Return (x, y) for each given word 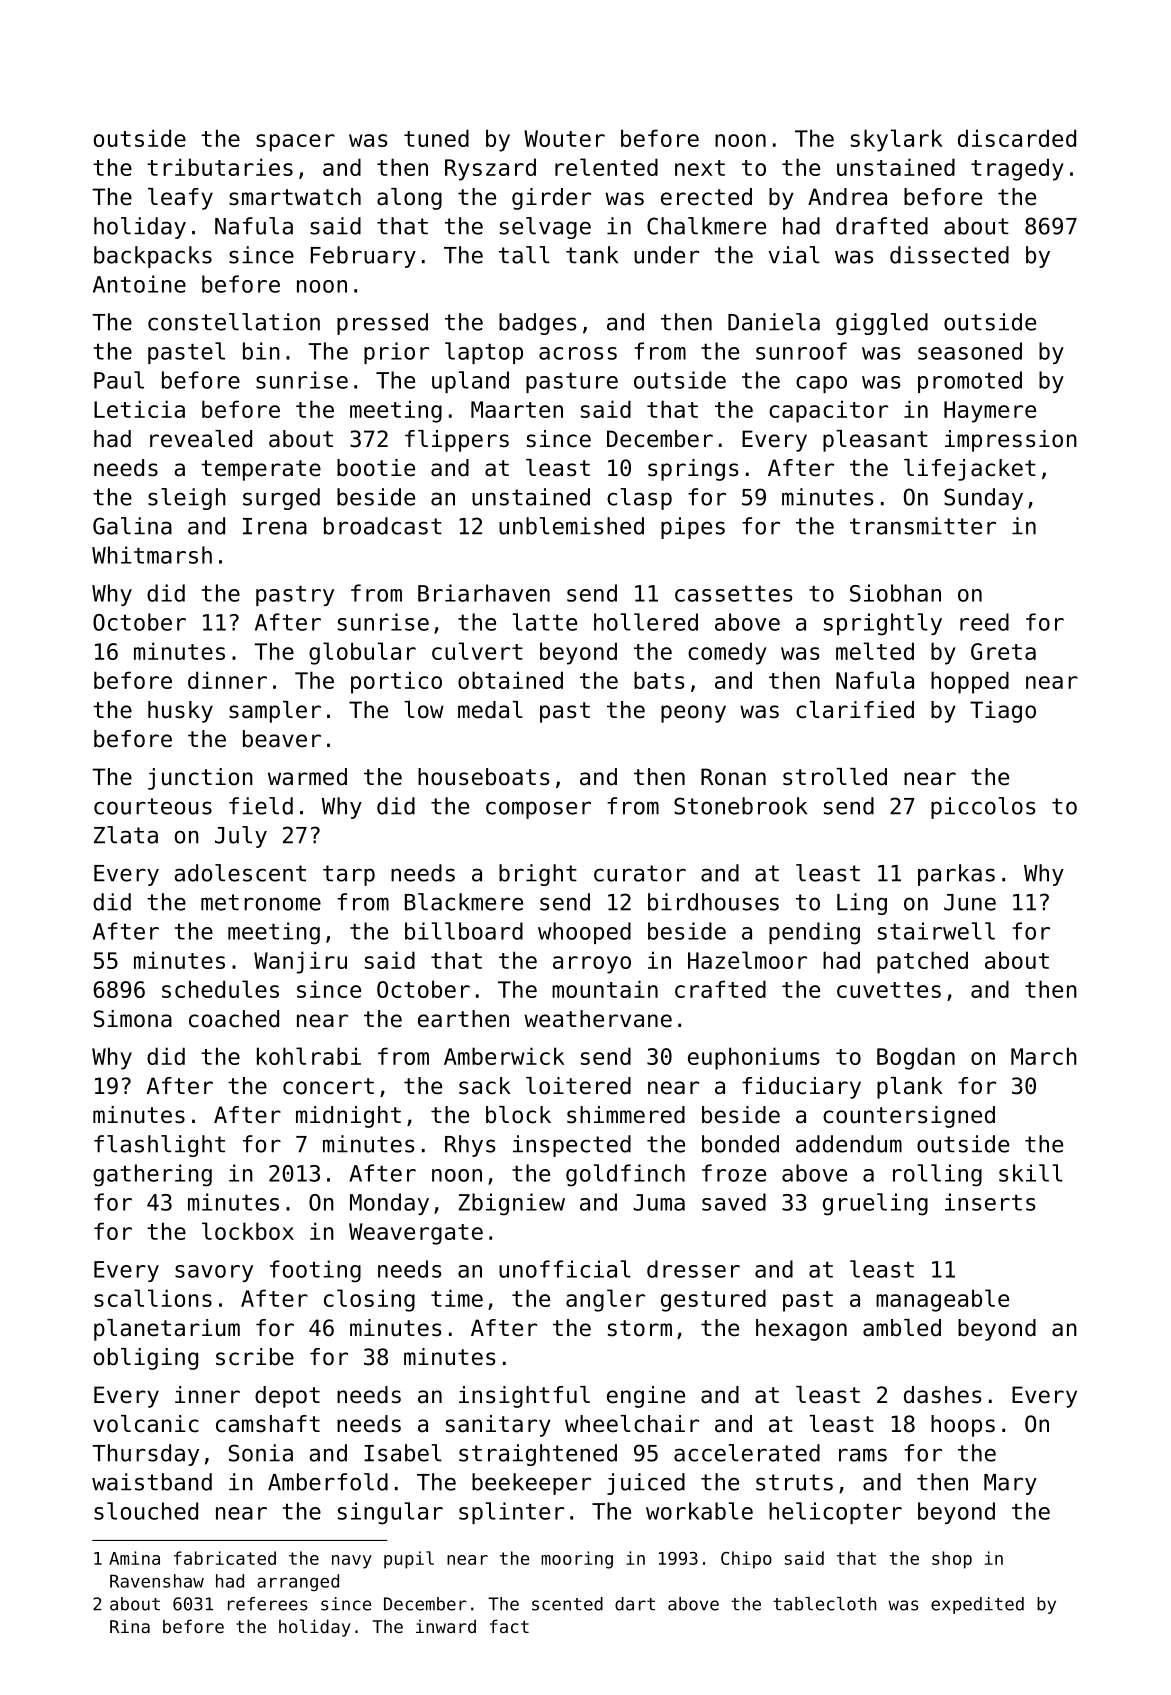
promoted (970, 382)
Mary (1010, 1484)
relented (606, 167)
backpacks (153, 257)
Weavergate (416, 1234)
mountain (605, 989)
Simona (133, 1019)
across (578, 353)
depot (287, 1397)
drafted (882, 226)
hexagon (801, 1330)
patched (922, 962)
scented (567, 1604)
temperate (261, 470)
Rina (130, 1626)
